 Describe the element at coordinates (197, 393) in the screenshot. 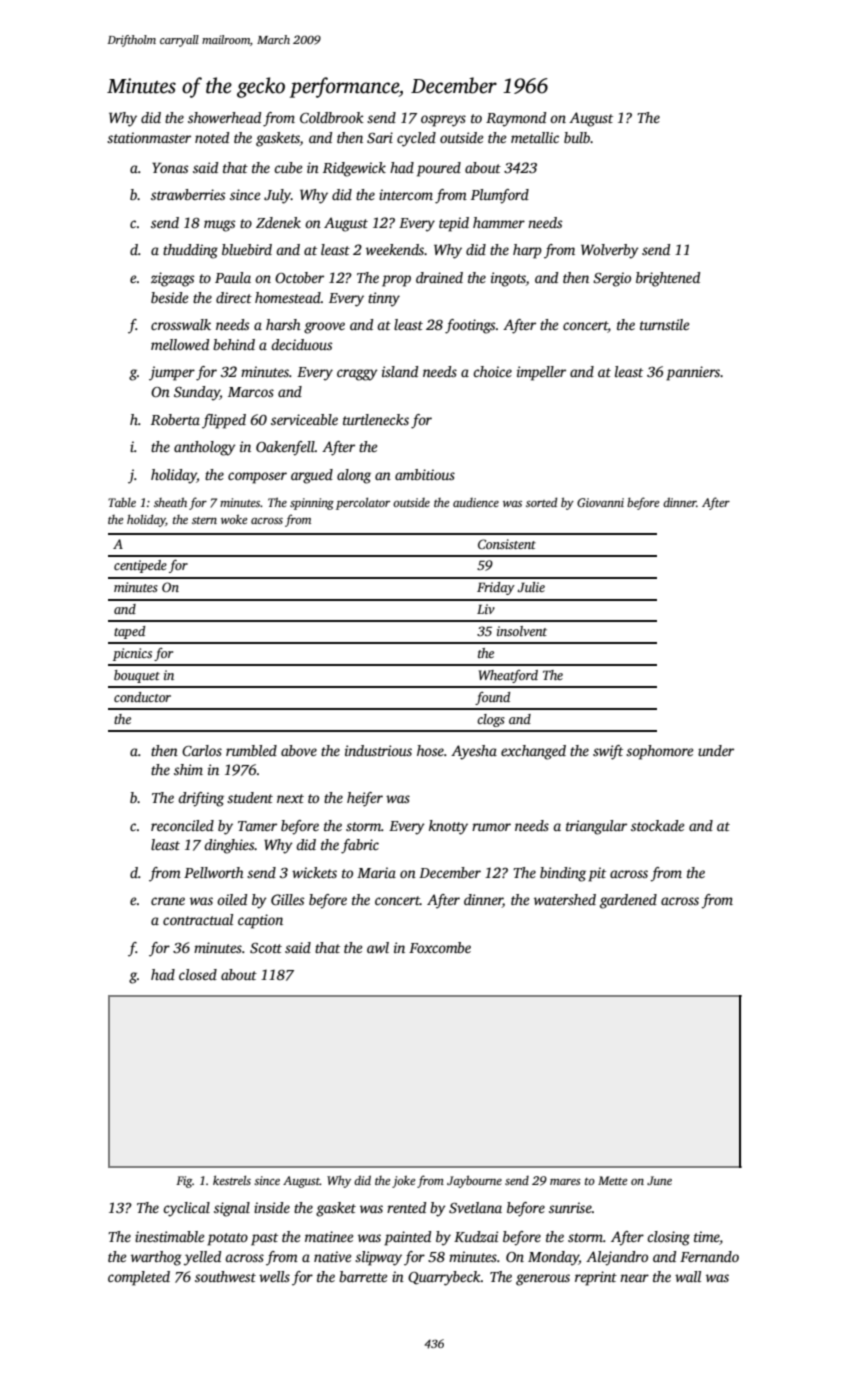

I see `Sunday` at that location.
